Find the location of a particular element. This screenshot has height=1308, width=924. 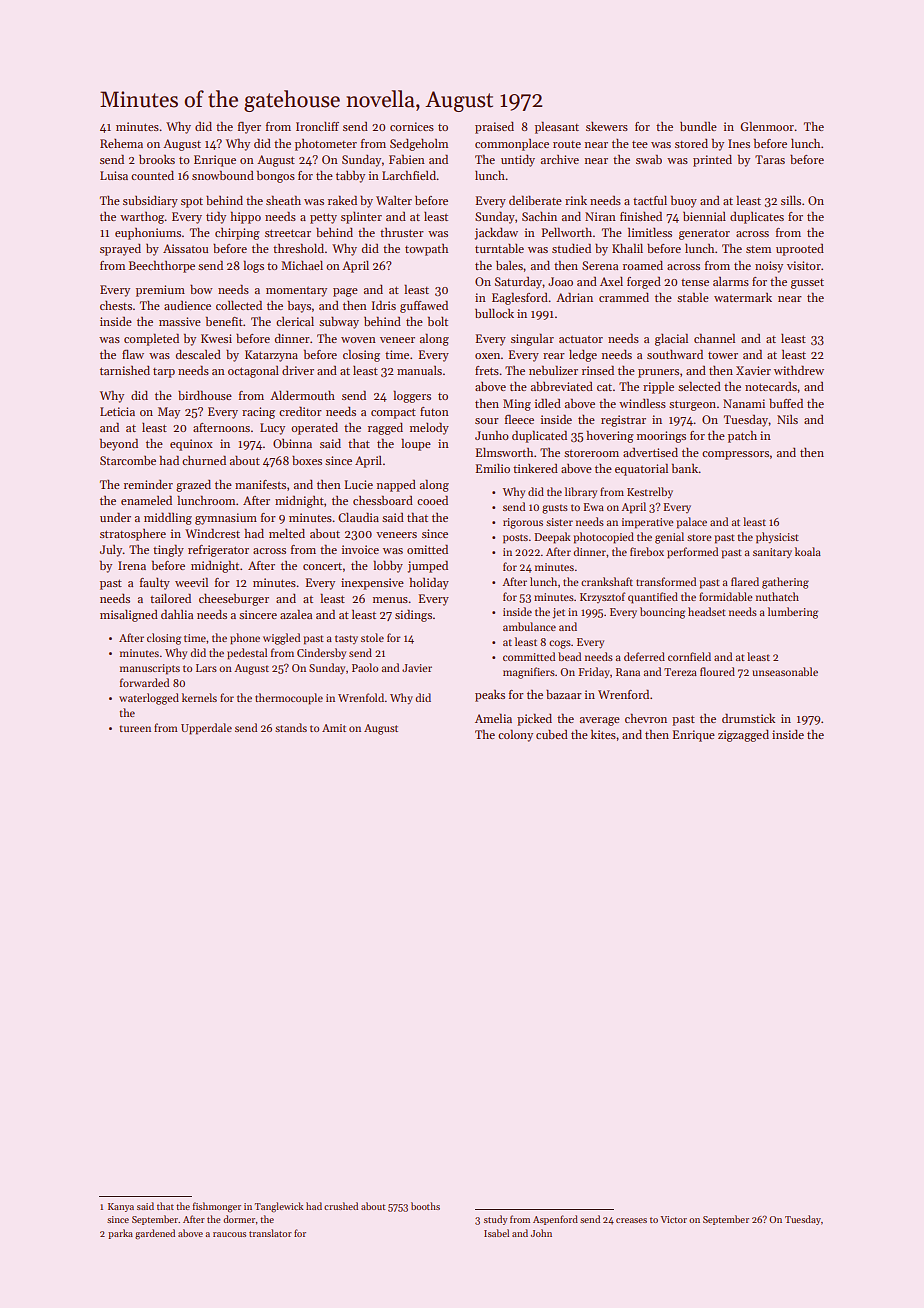

Victor is located at coordinates (673, 1219).
